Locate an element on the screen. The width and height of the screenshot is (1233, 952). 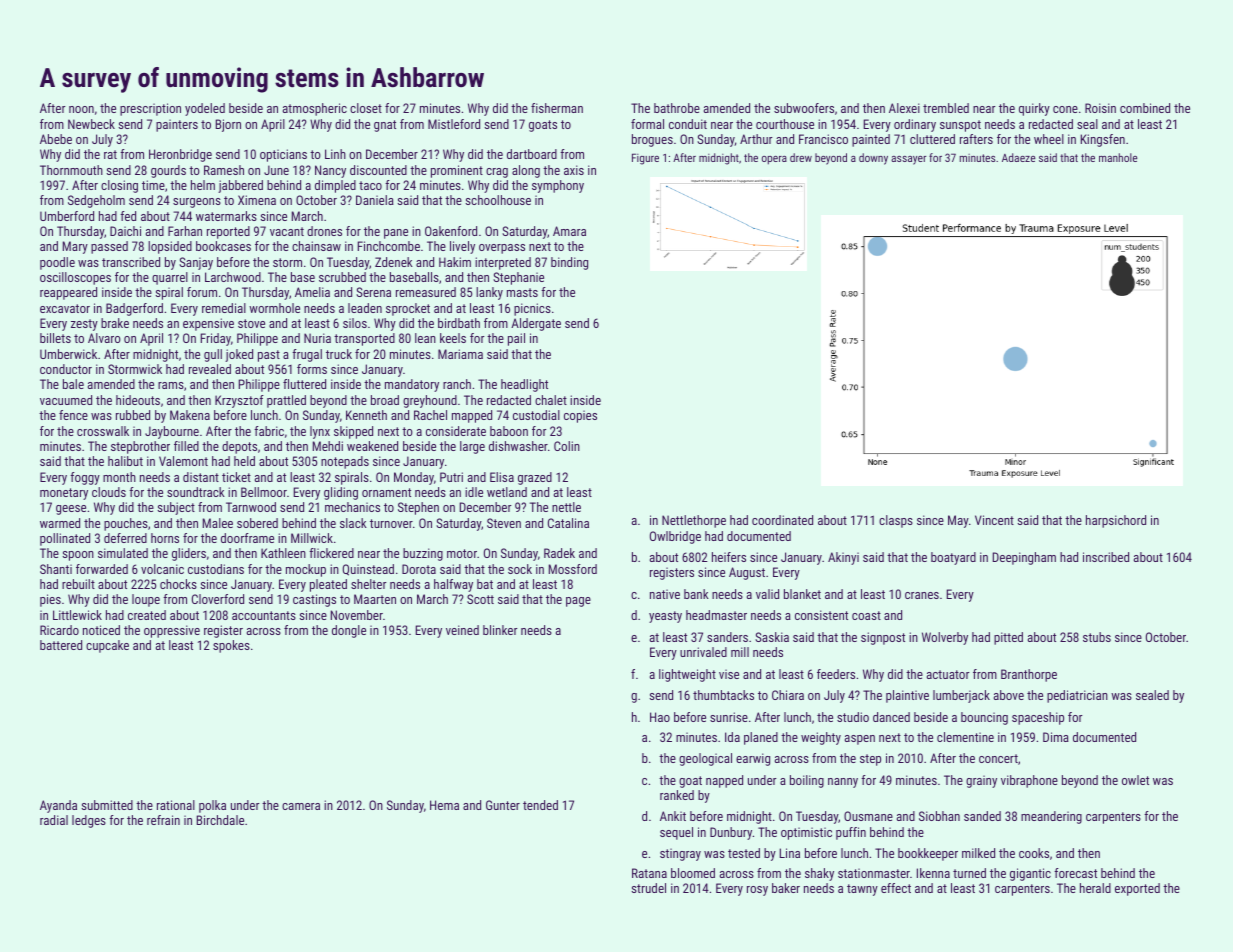
fisherman is located at coordinates (557, 108).
